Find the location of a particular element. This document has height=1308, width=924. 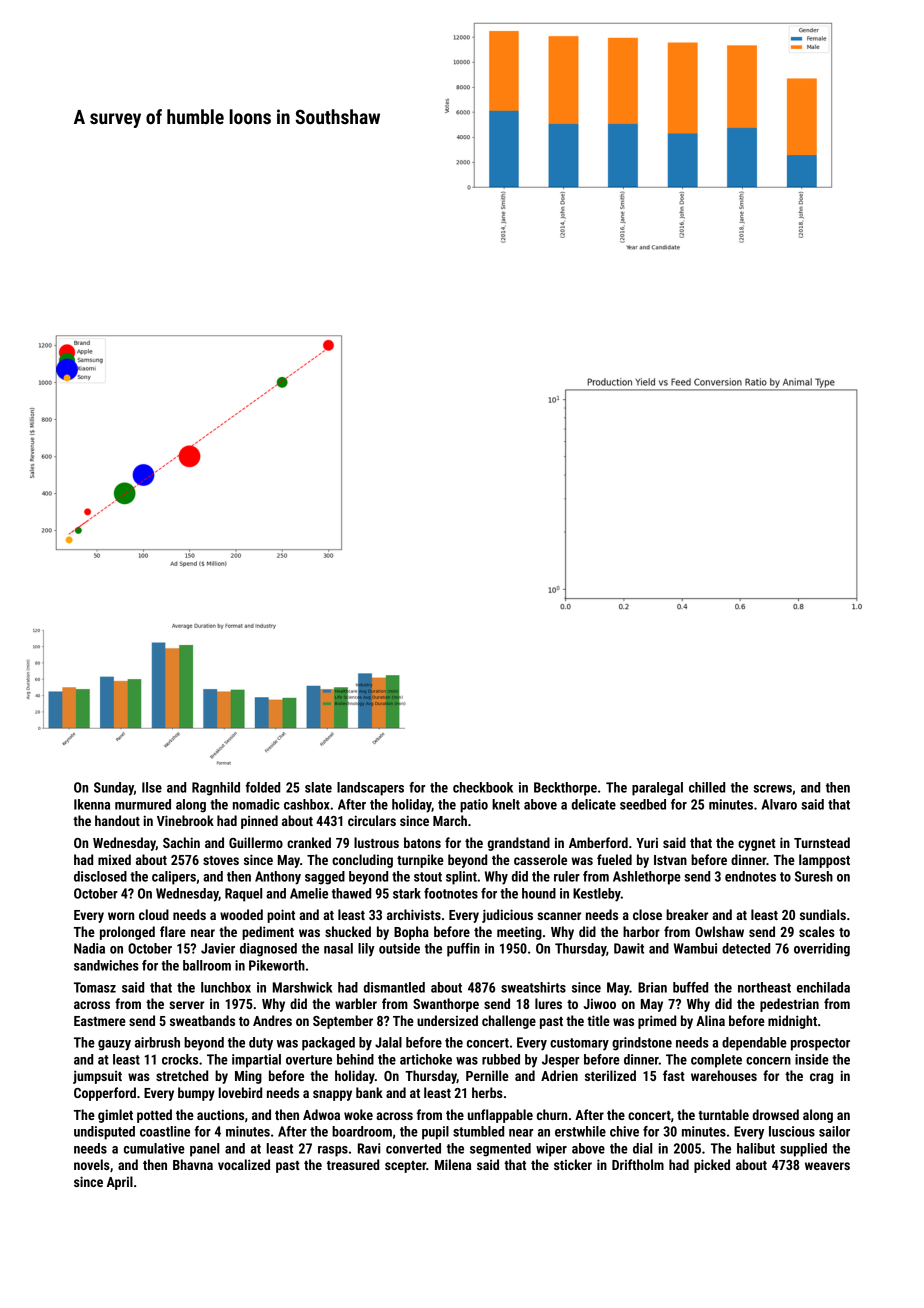

screws is located at coordinates (772, 789).
